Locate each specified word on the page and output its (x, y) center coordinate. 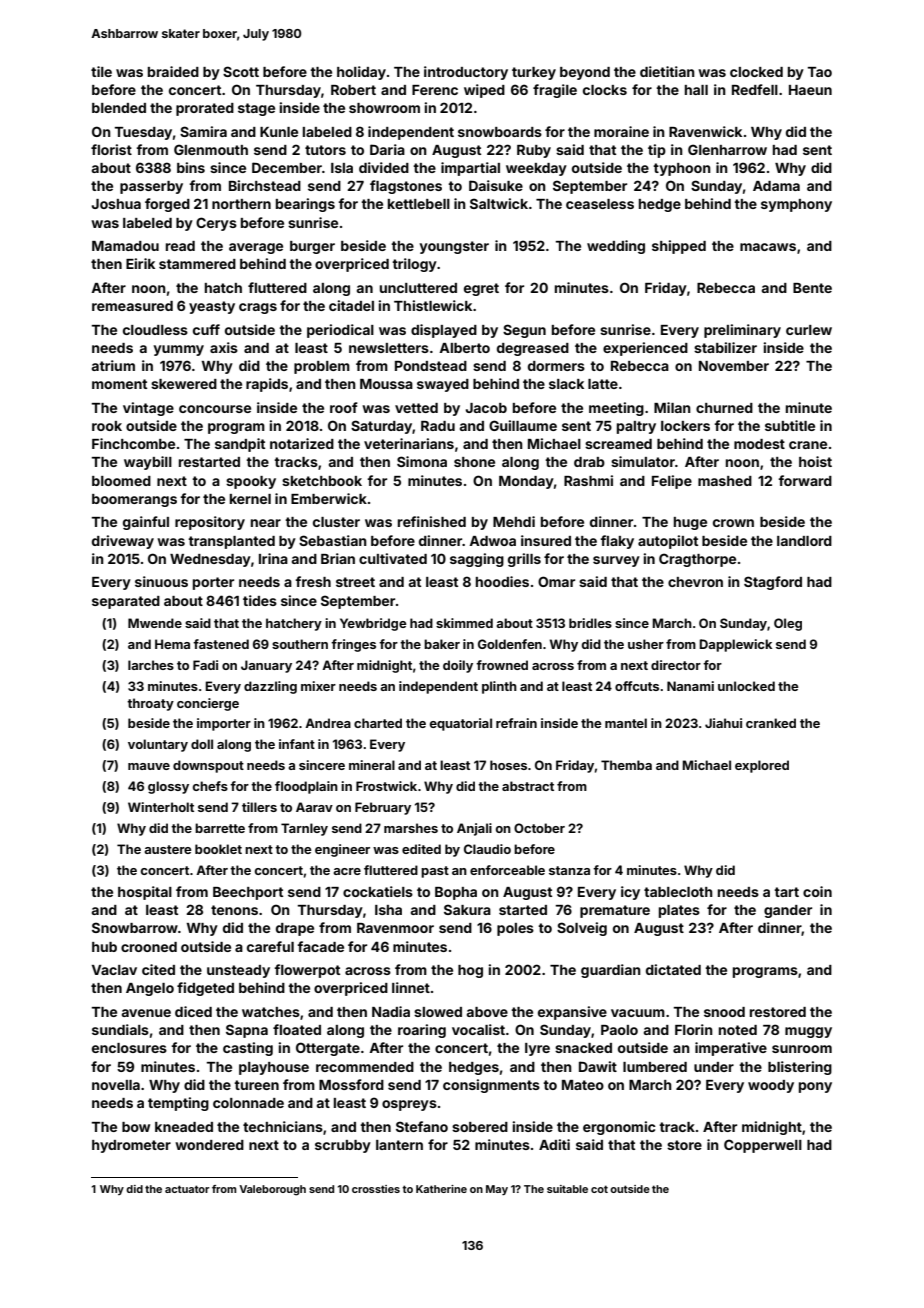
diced (193, 1011)
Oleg (788, 624)
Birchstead (265, 185)
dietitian (667, 71)
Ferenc (435, 90)
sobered (480, 1127)
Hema (172, 644)
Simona (422, 461)
